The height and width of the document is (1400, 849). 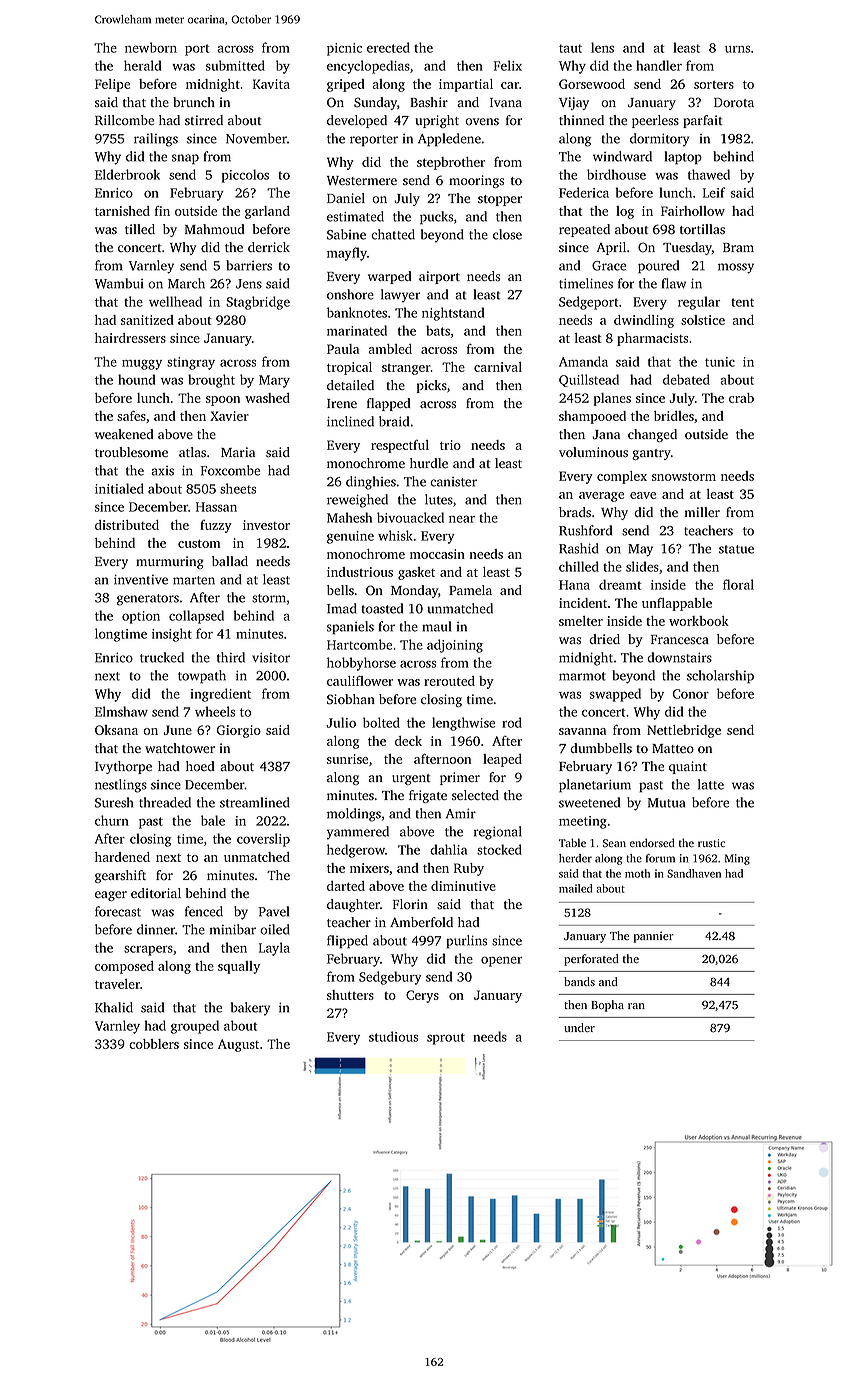 What do you see at coordinates (389, 277) in the document?
I see `warped` at bounding box center [389, 277].
